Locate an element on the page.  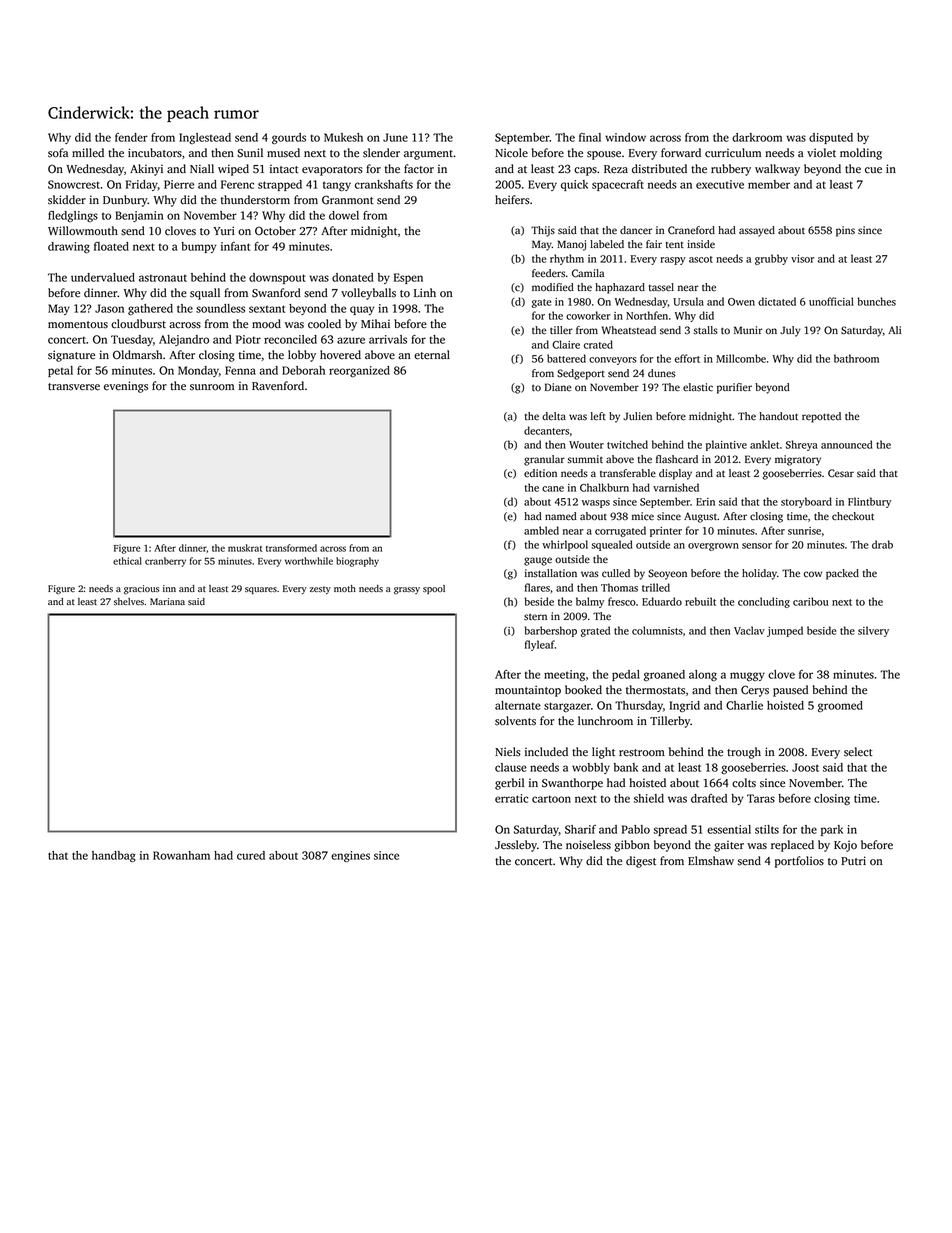
Shreya is located at coordinates (802, 445).
